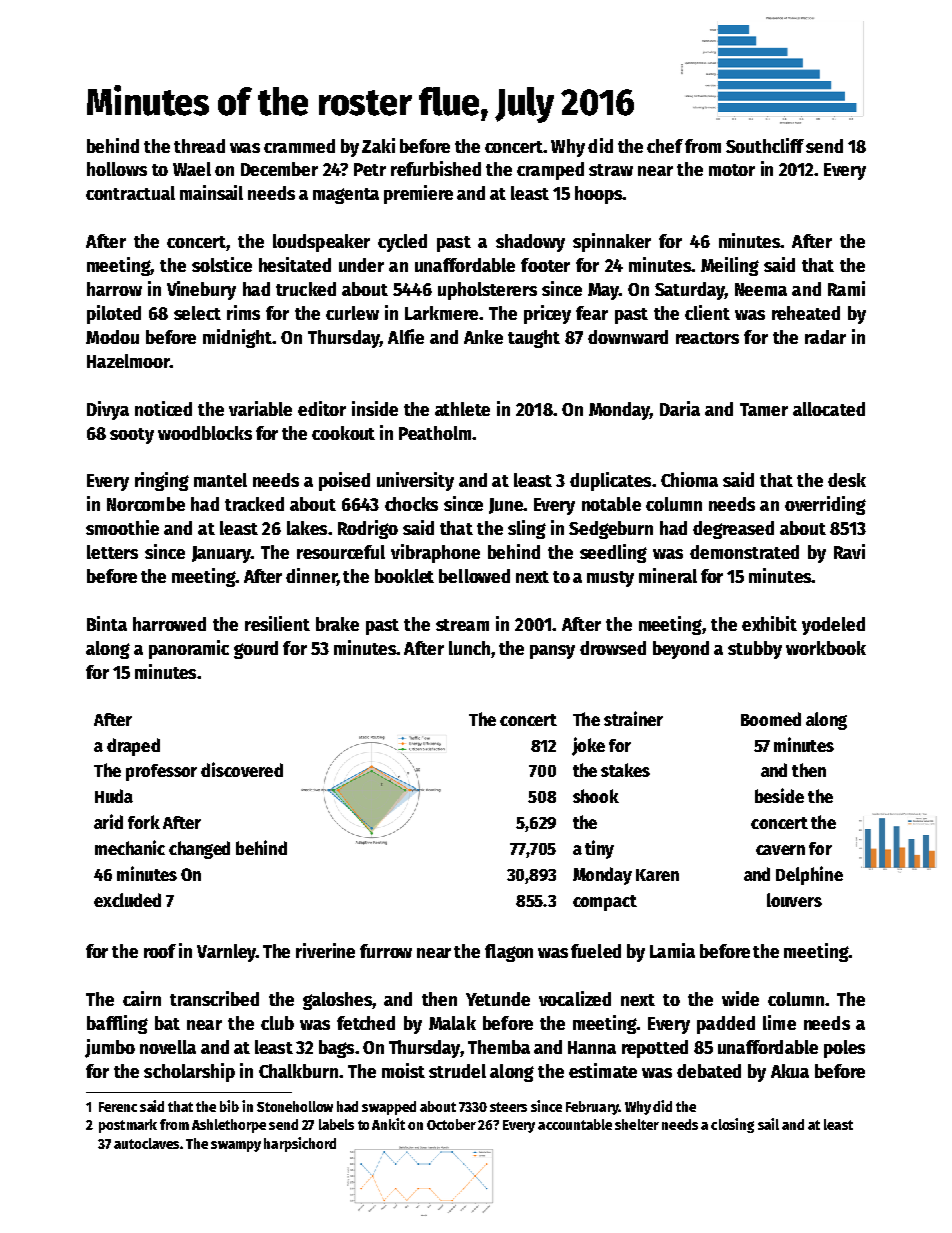 This page has width=952, height=1233. Describe the element at coordinates (108, 821) in the page. I see `arid` at that location.
